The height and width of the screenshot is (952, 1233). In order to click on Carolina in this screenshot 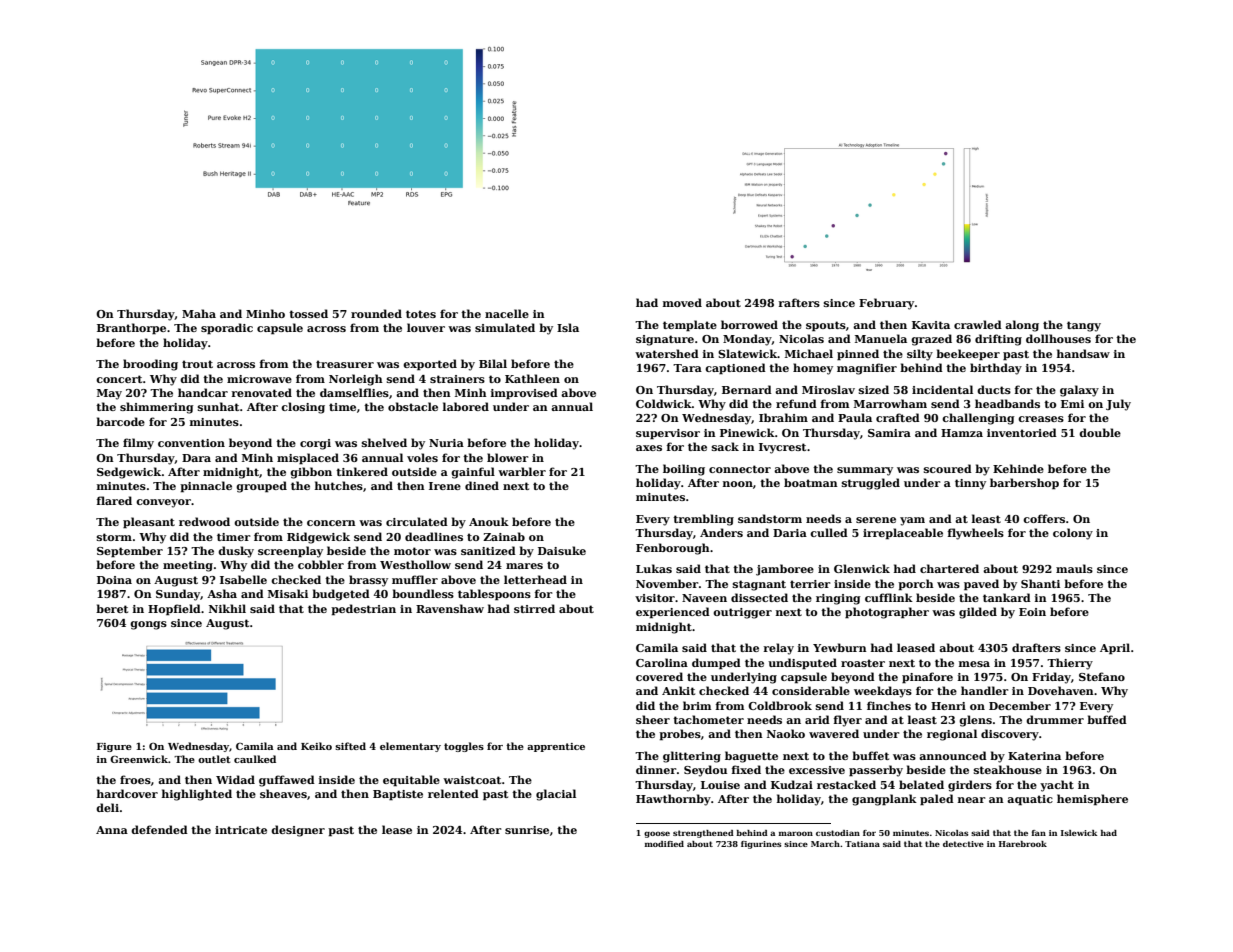, I will do `click(662, 662)`.
